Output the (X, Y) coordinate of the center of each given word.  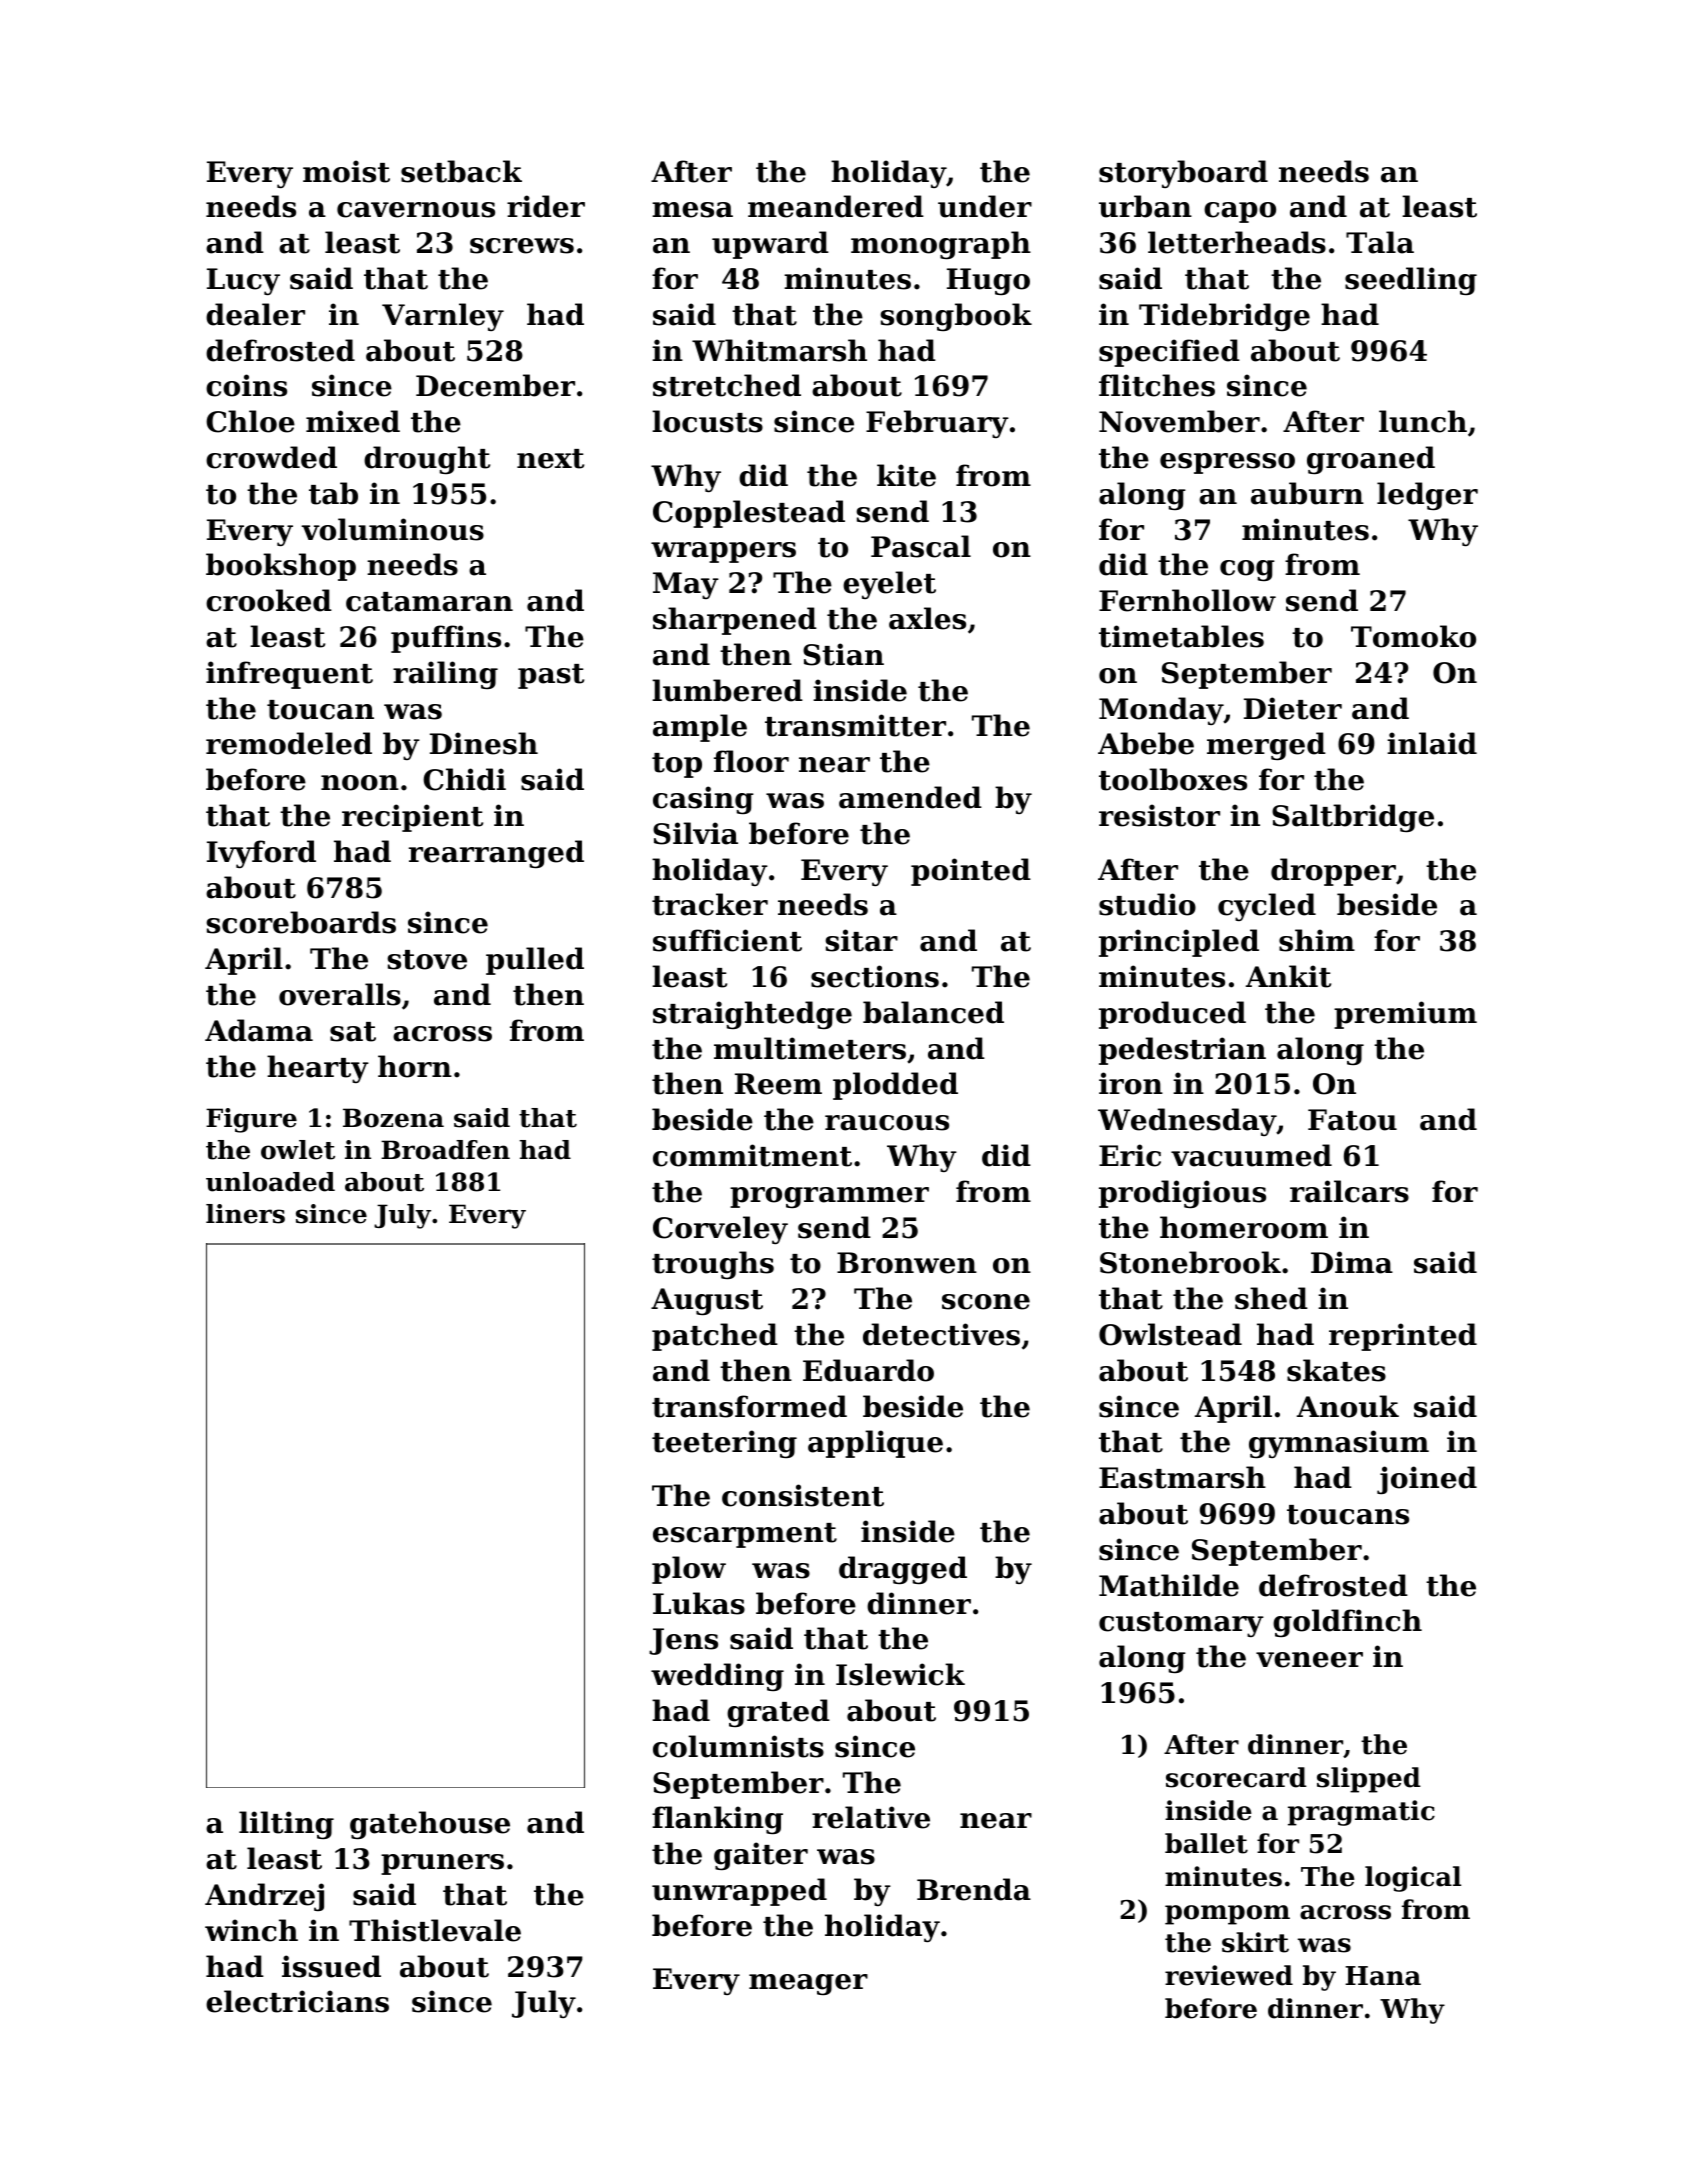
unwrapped (739, 1892)
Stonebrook (1190, 1262)
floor (751, 761)
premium (1405, 1015)
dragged (903, 1570)
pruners (442, 1864)
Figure (251, 1120)
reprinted (1403, 1337)
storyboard (1183, 174)
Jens (683, 1641)
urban (1145, 206)
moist (346, 171)
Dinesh (484, 743)
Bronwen (907, 1263)
